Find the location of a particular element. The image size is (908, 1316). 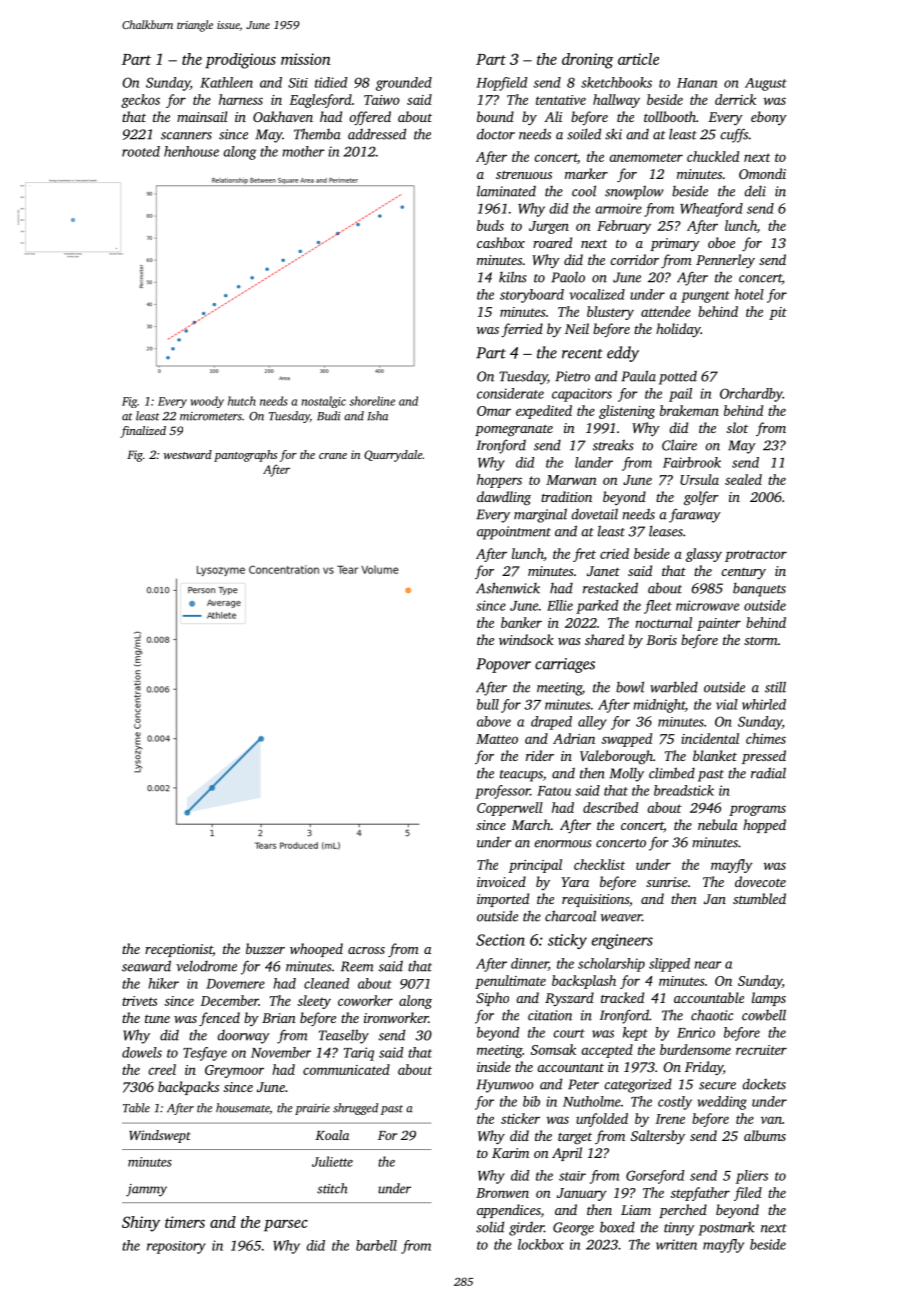

Sipho is located at coordinates (492, 999).
